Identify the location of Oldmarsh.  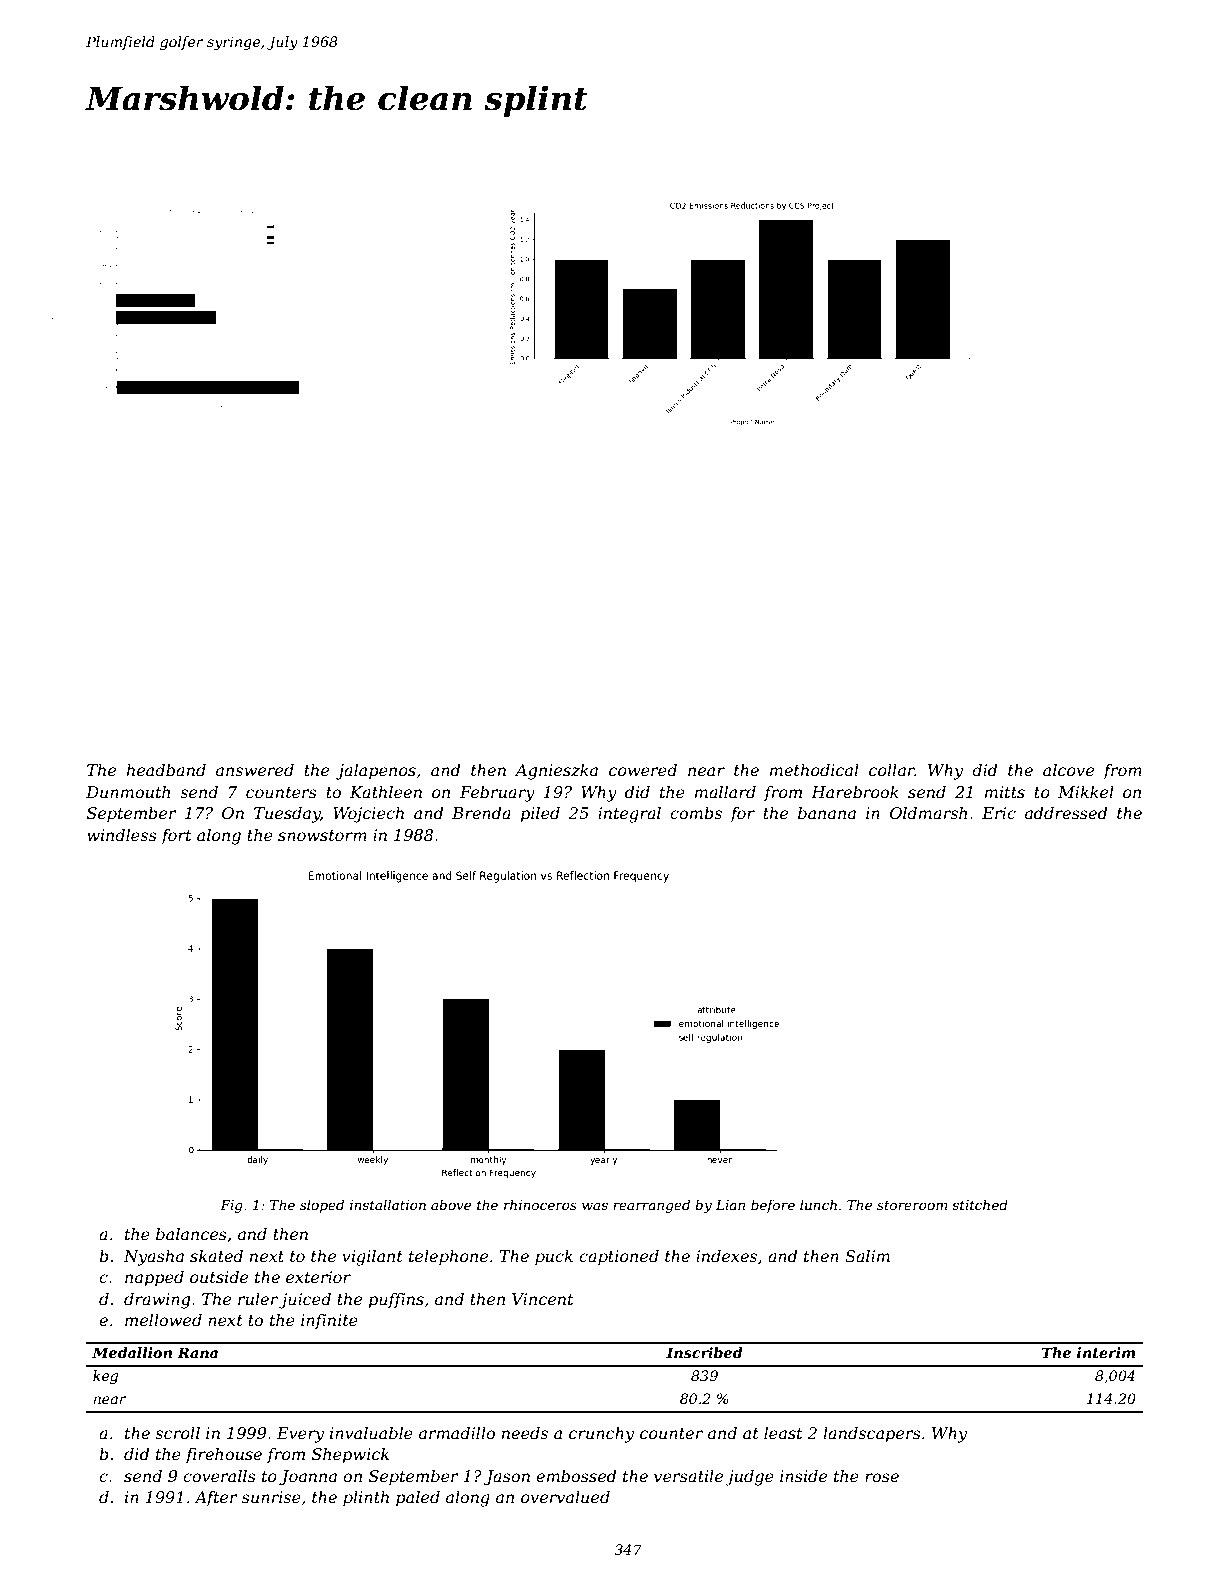
(928, 813).
